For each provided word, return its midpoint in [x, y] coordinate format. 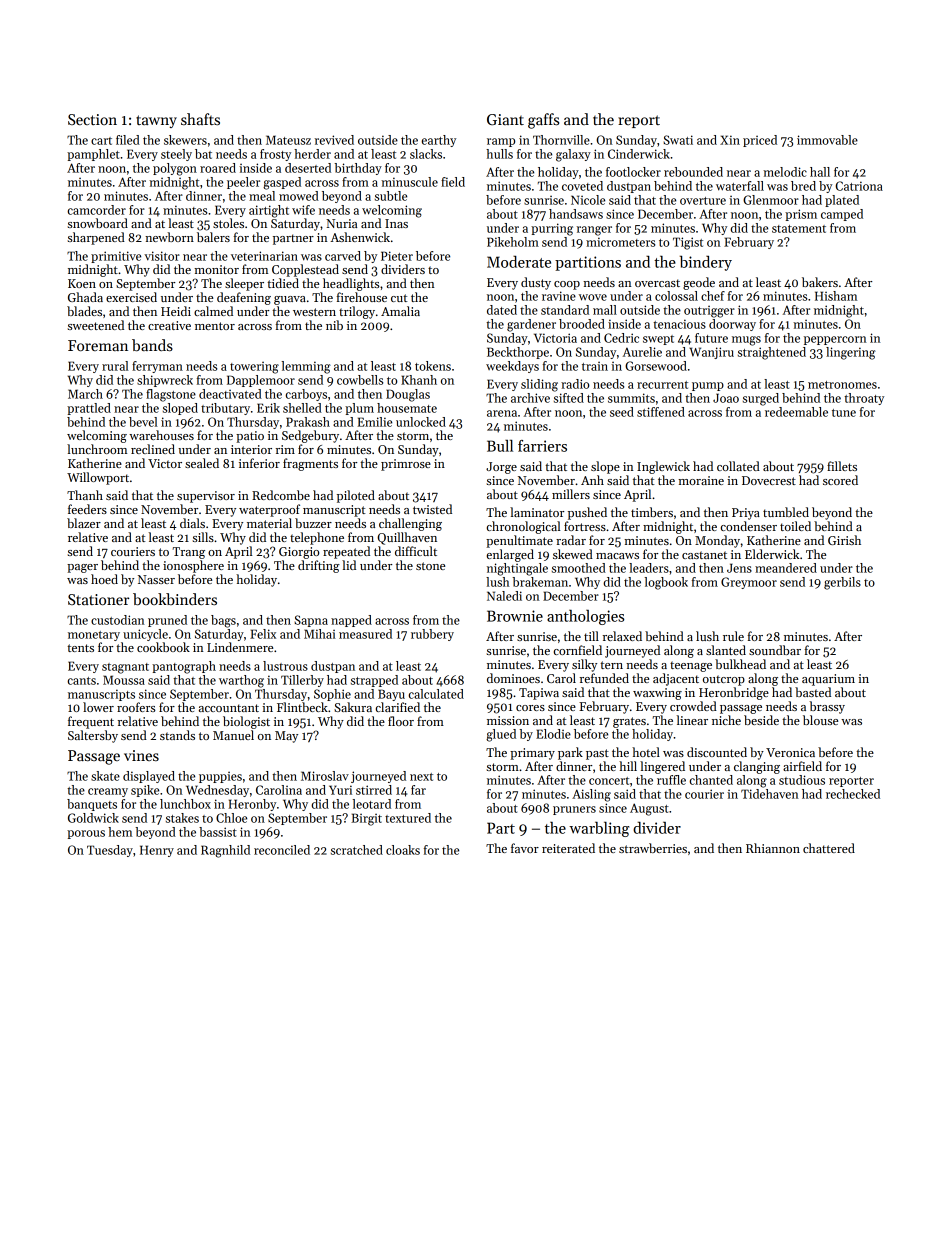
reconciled [282, 850]
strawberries [653, 848]
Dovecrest [769, 480]
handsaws [576, 214]
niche [726, 720]
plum [359, 409]
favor [525, 848]
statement [799, 229]
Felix [263, 634]
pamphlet [93, 155]
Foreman [98, 345]
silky [584, 665]
